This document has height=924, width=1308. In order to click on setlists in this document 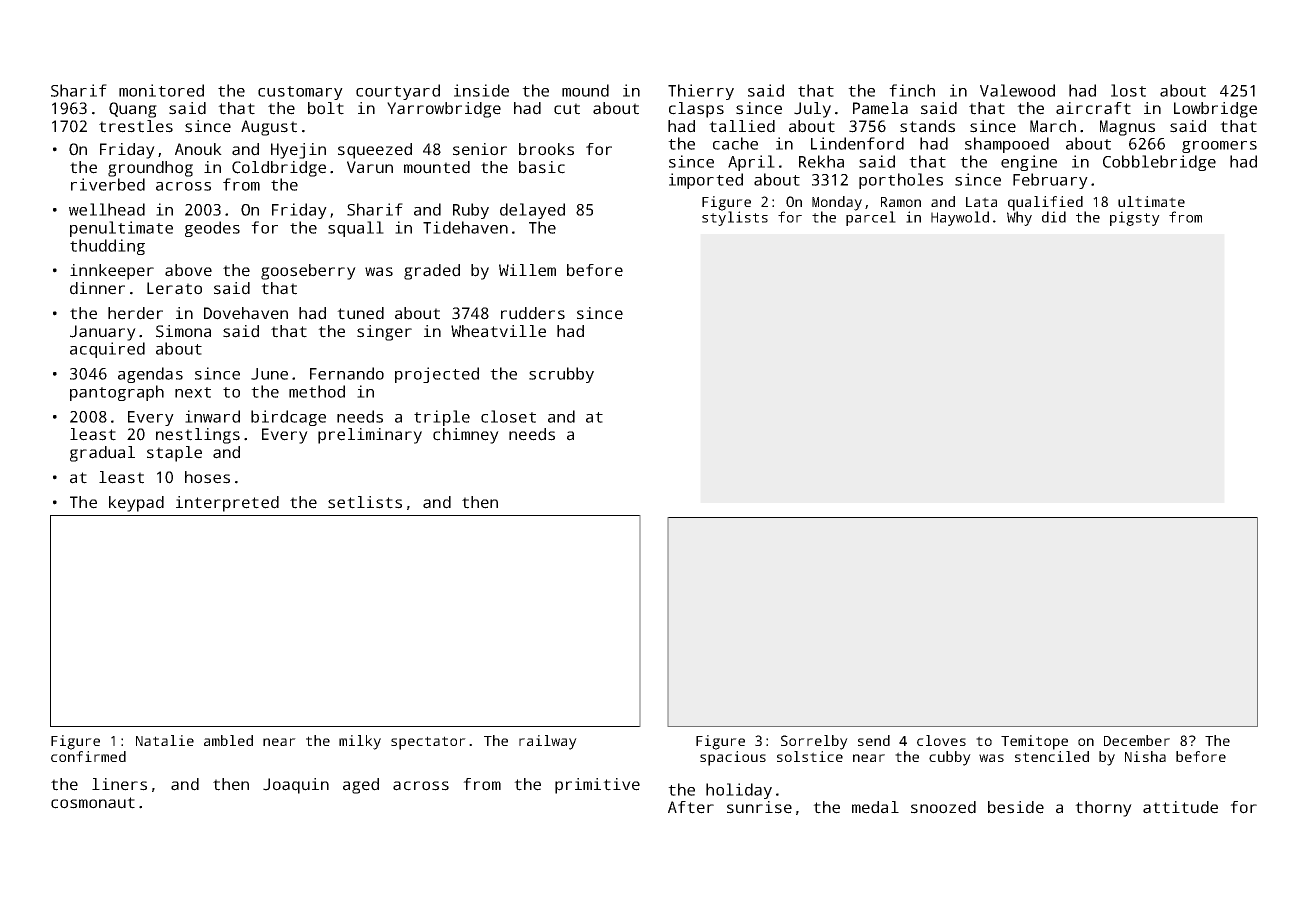, I will do `click(365, 502)`.
